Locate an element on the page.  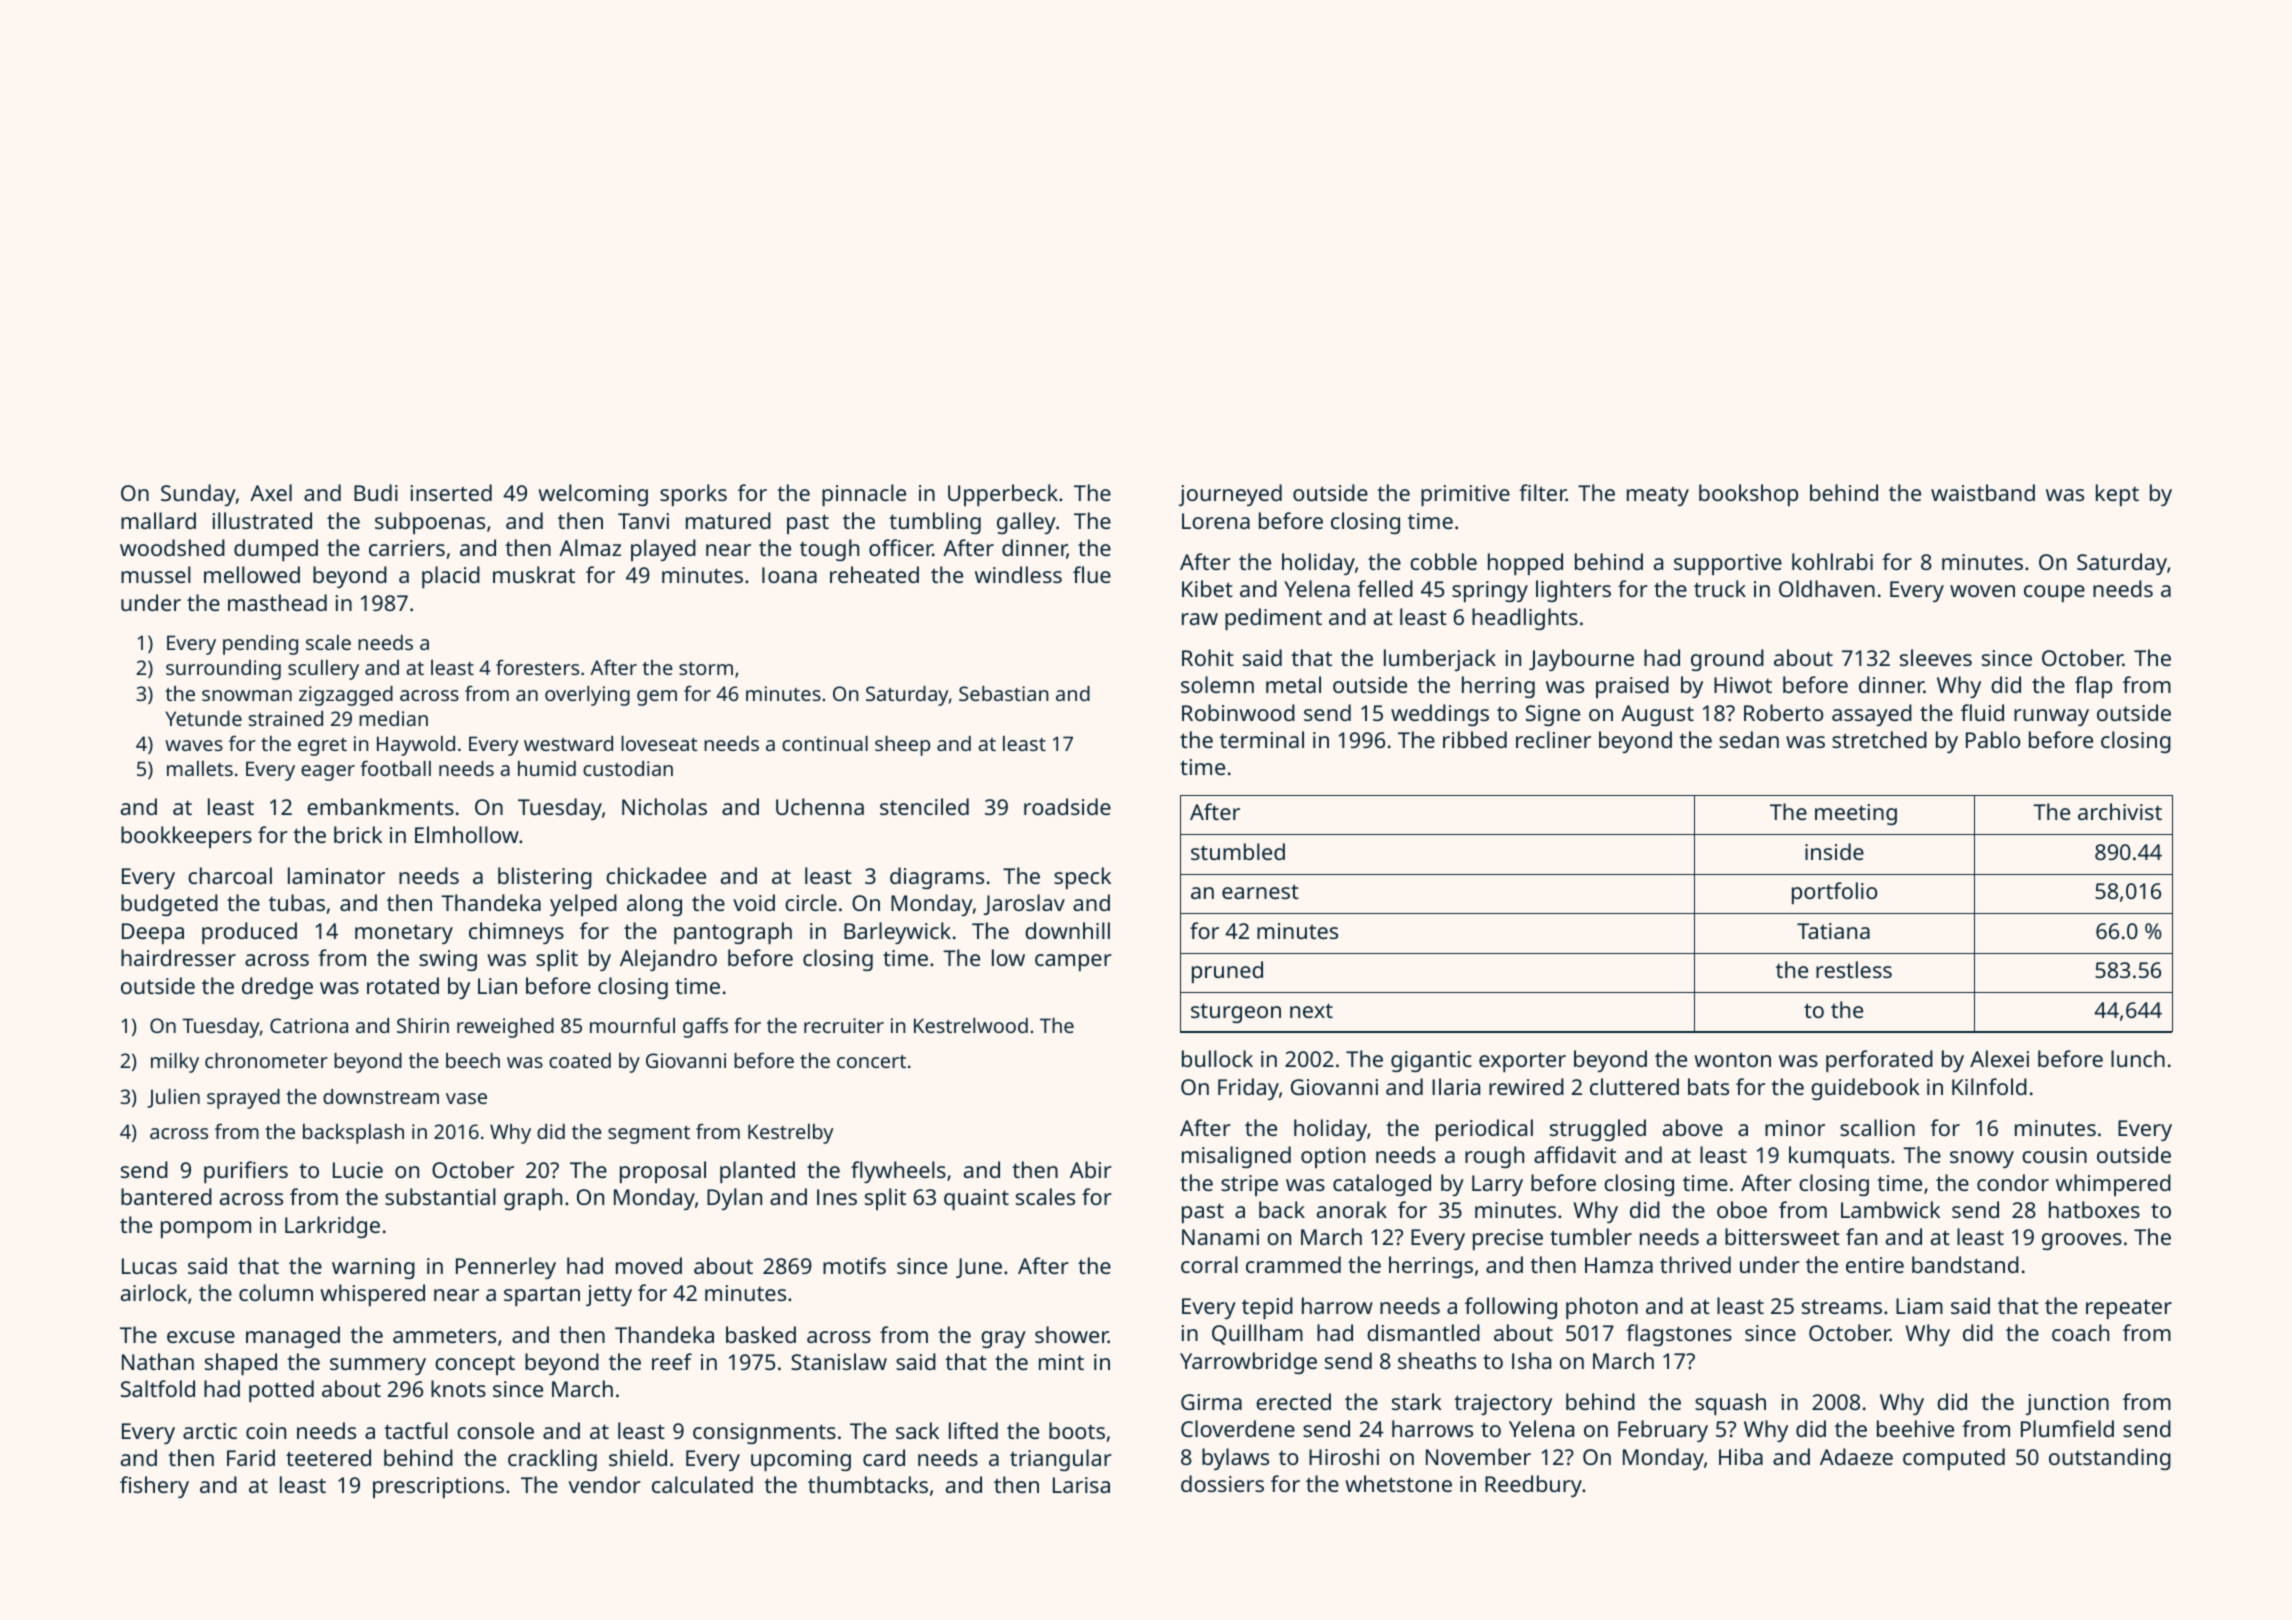
stripe is located at coordinates (1249, 1185).
